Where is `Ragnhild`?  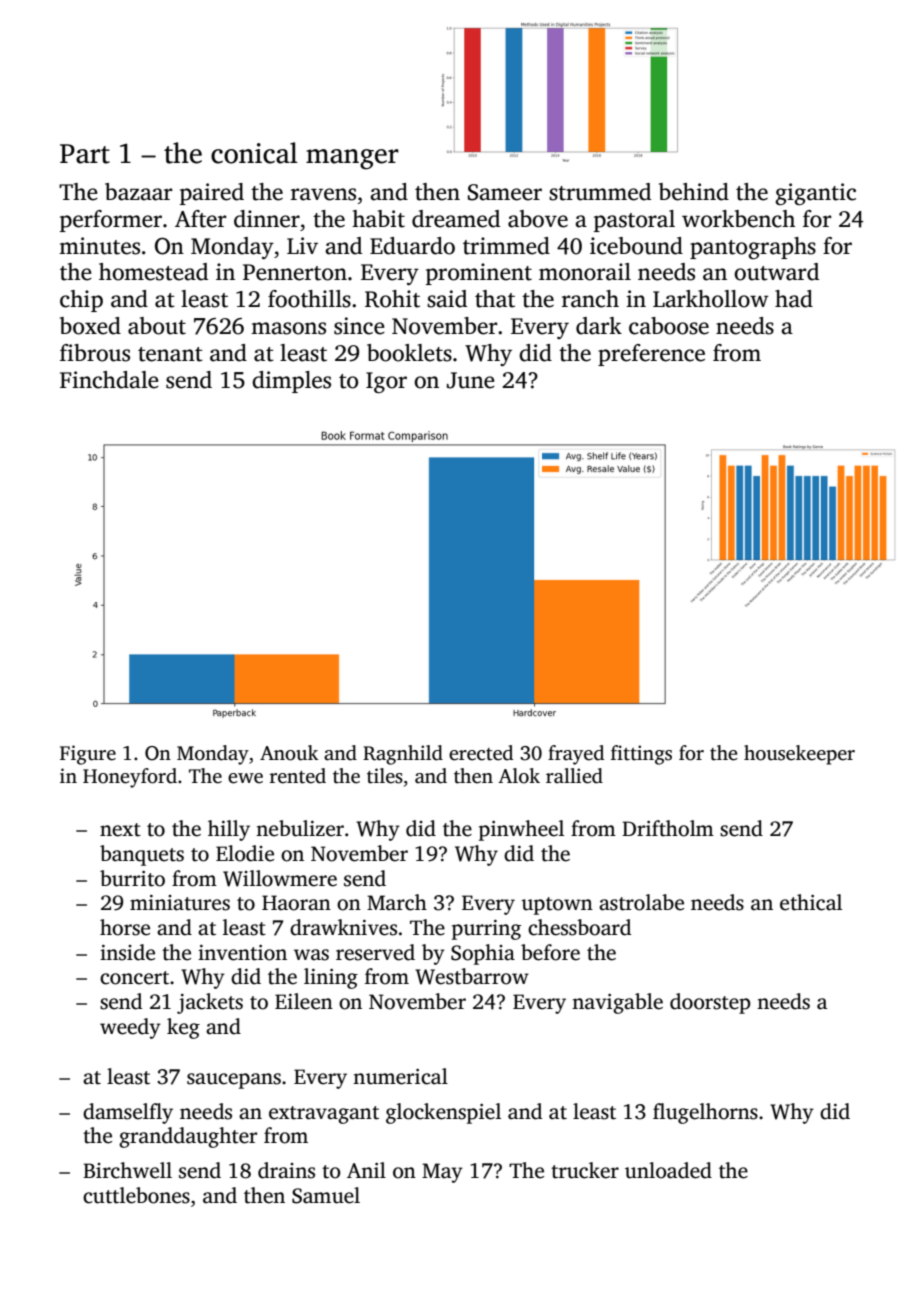
Ragnhild is located at coordinates (403, 755).
